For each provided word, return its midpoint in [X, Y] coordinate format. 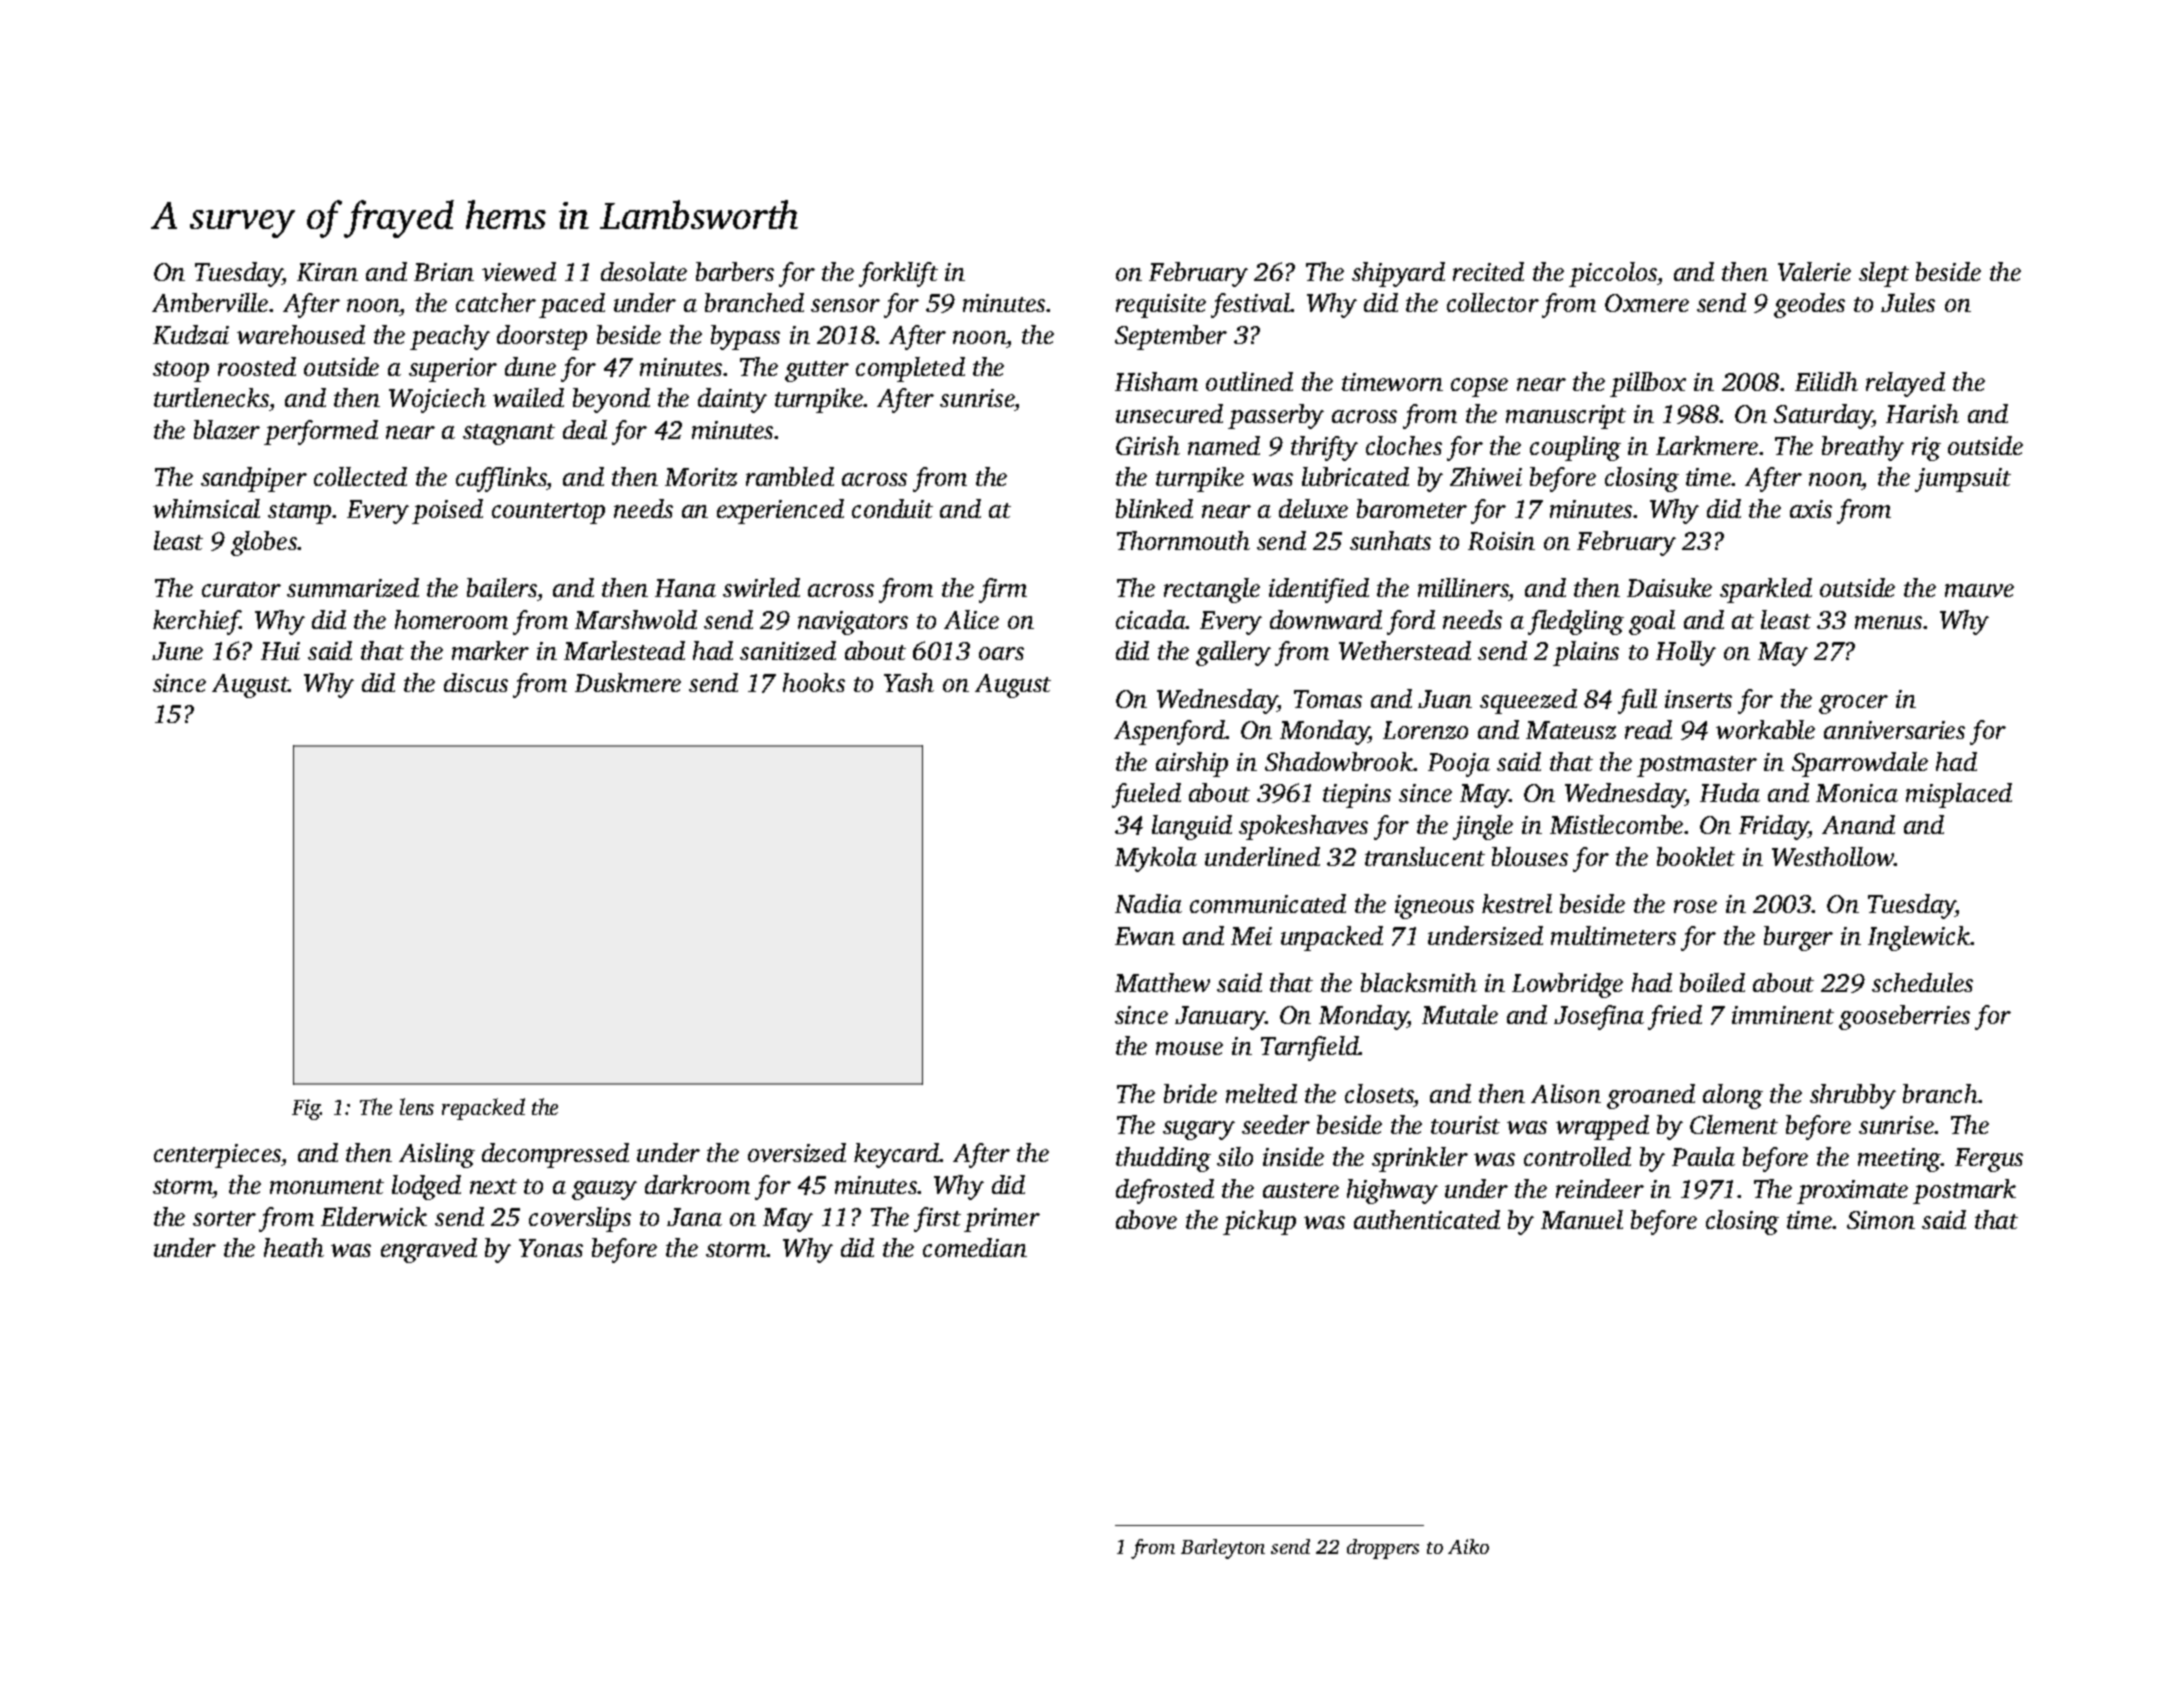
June [177, 651]
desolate [644, 271]
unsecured [1169, 413]
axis [1811, 509]
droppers [1383, 1549]
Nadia [1148, 903]
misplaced [1959, 795]
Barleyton [1223, 1549]
